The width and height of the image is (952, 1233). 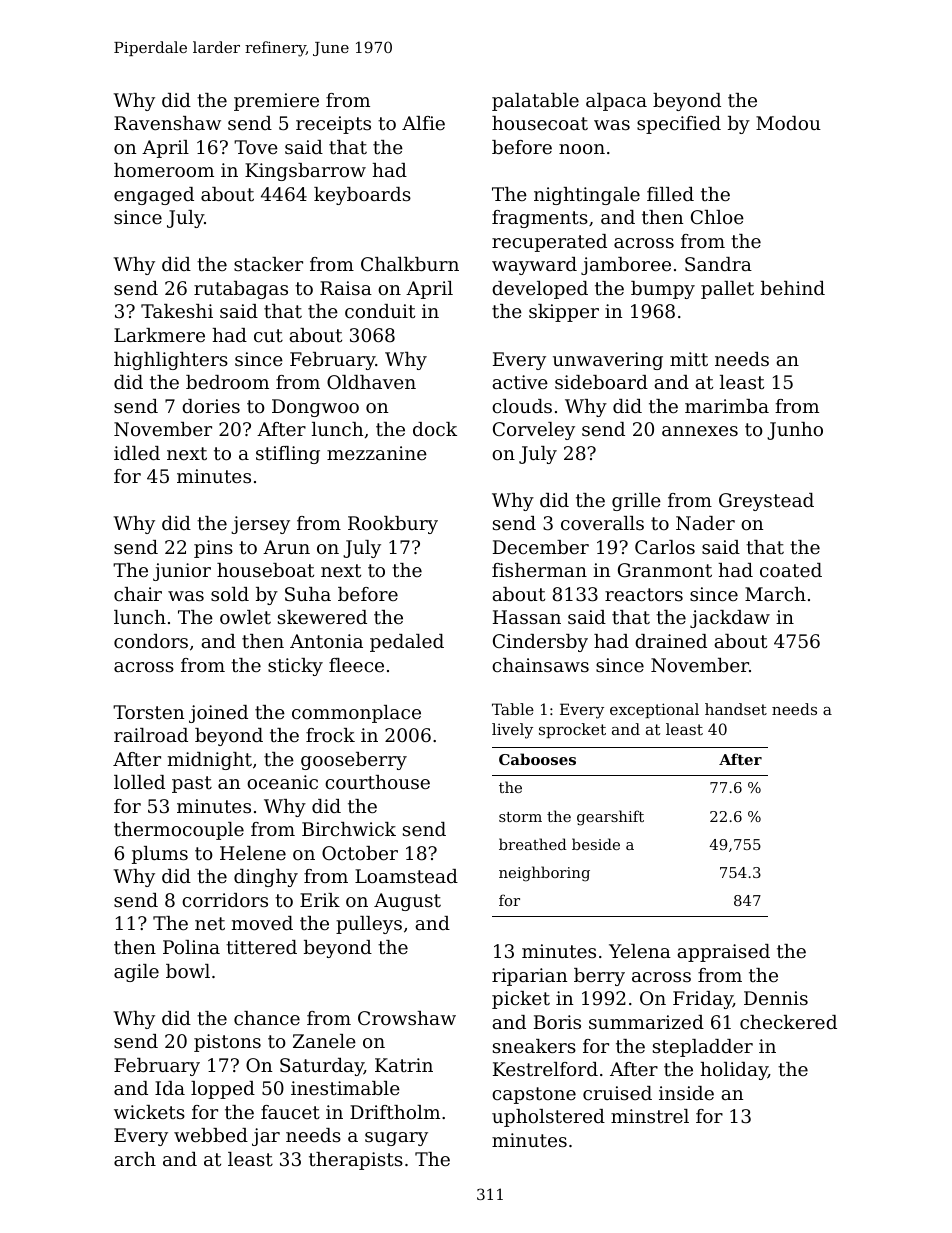 I want to click on jackdaw, so click(x=730, y=619).
